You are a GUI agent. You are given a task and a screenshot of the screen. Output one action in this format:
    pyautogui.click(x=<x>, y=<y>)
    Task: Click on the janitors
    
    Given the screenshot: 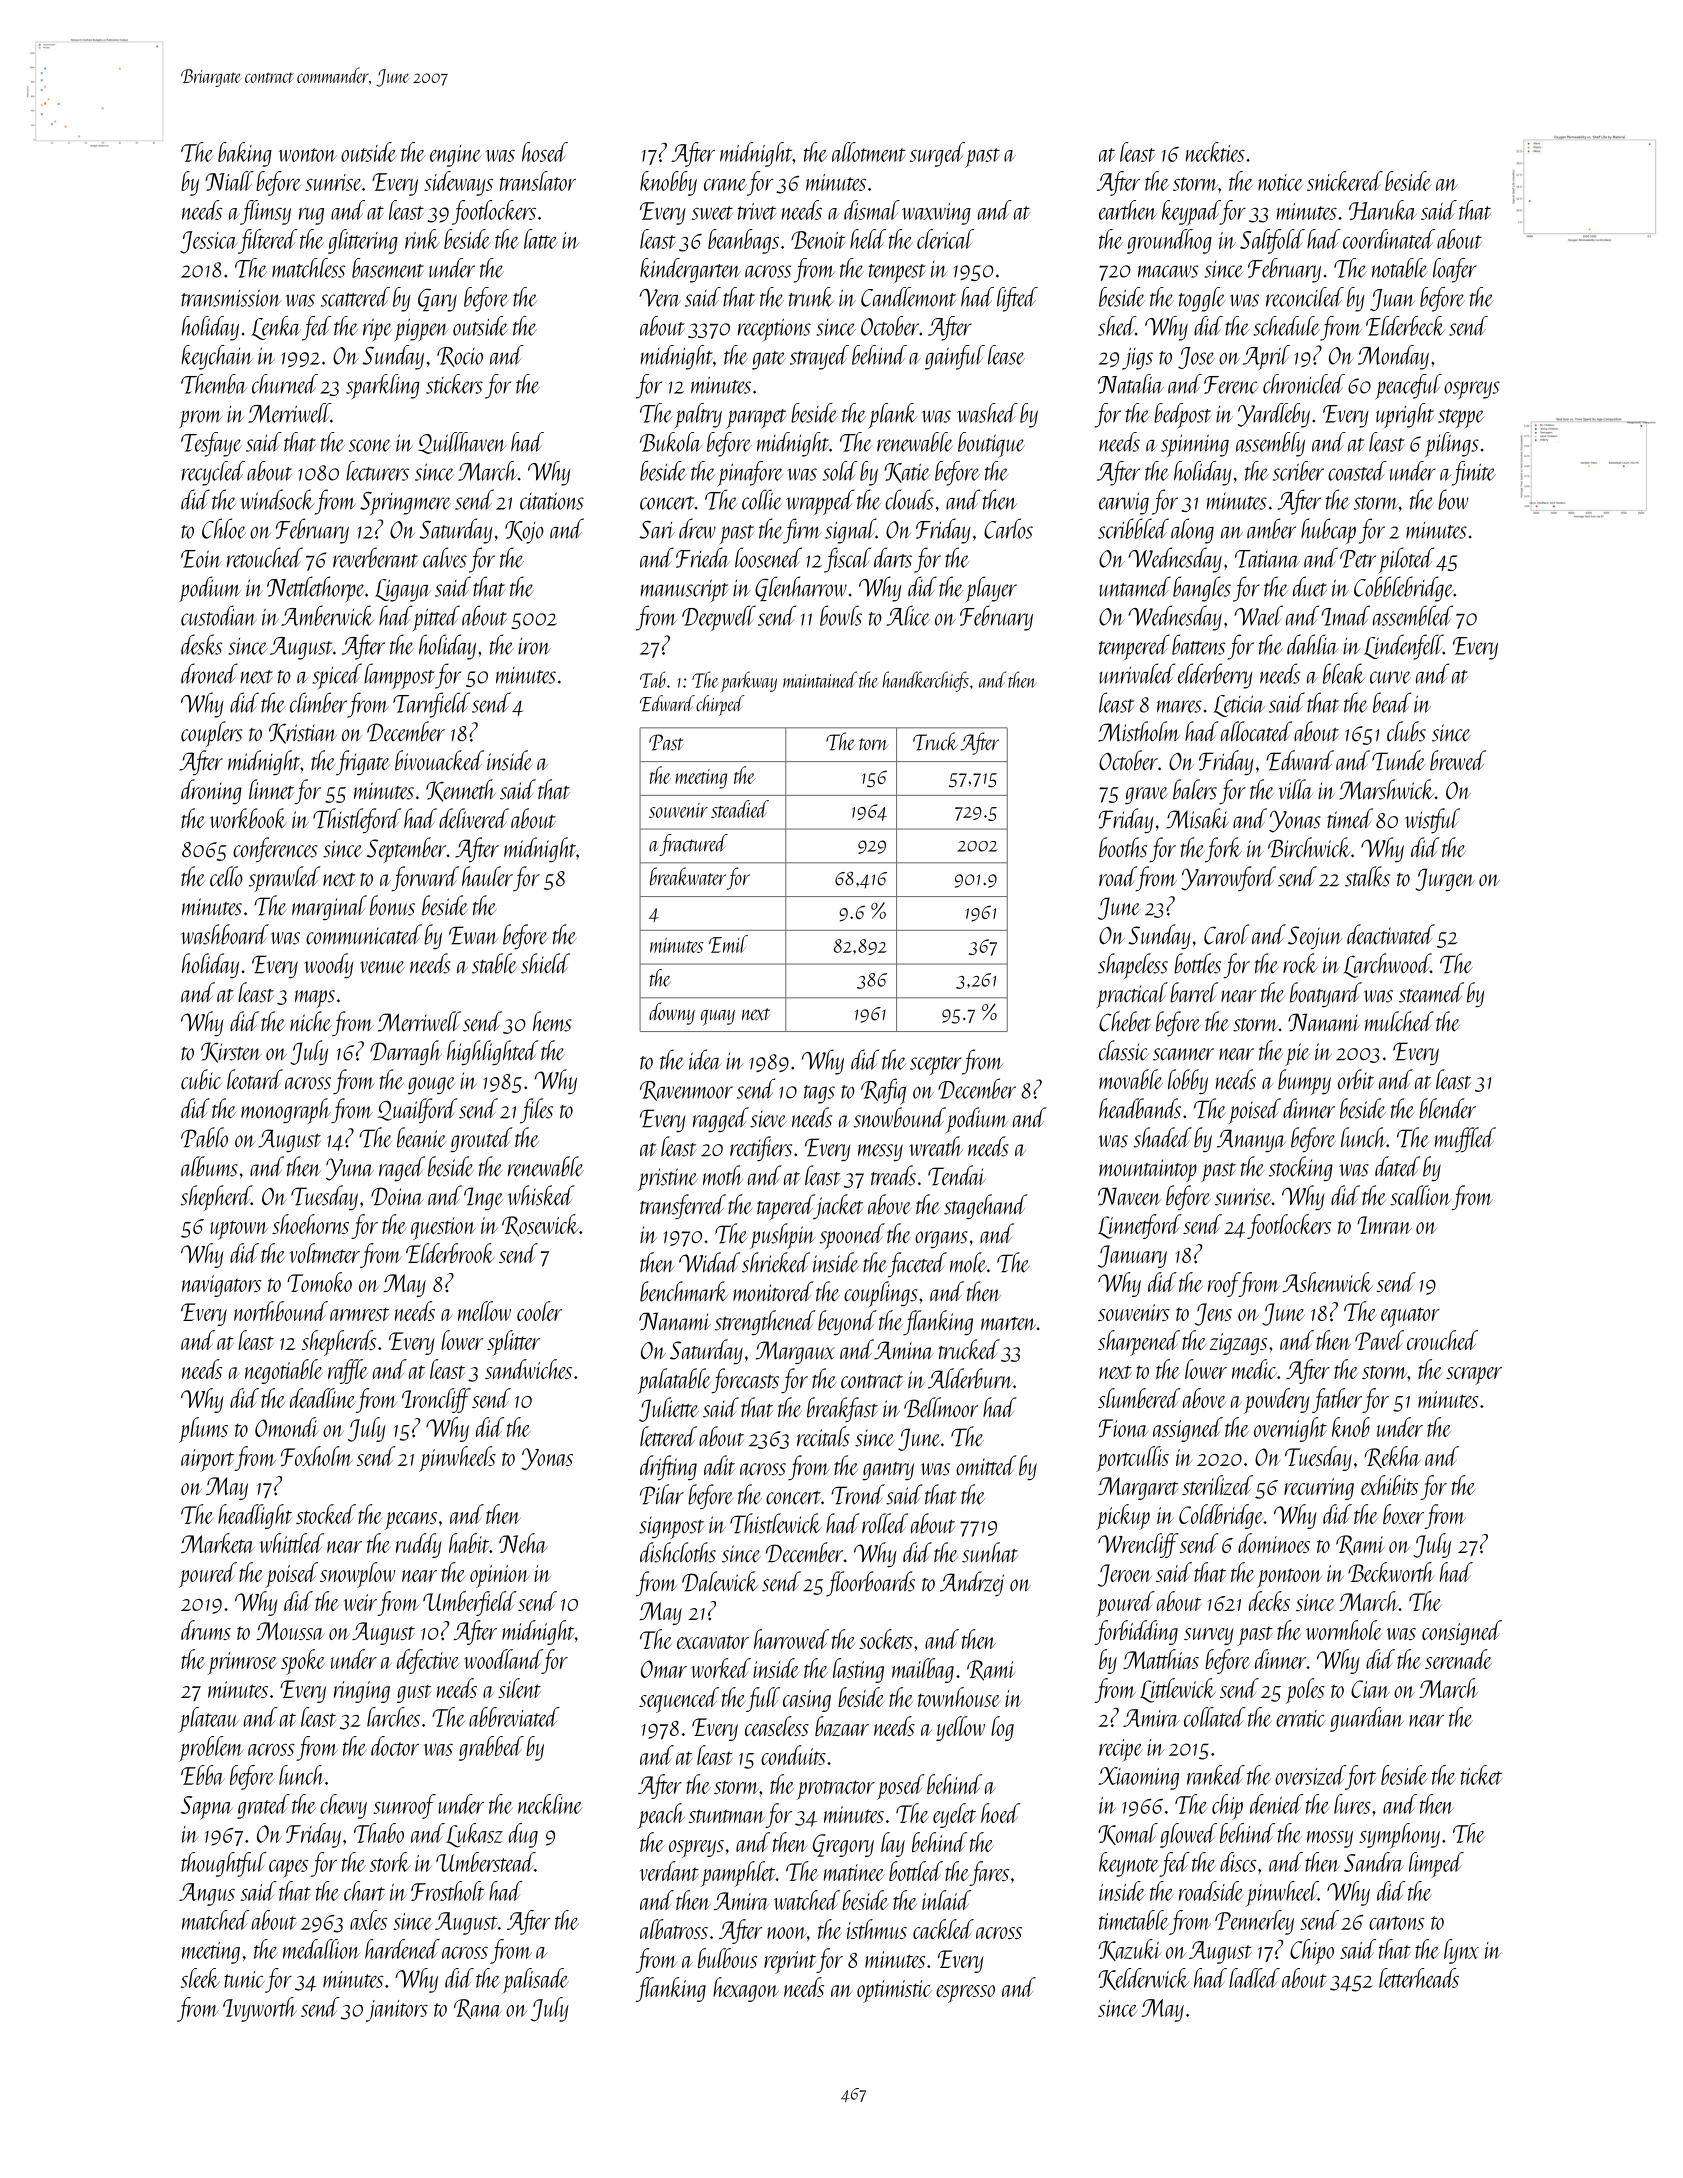 What is the action you would take?
    pyautogui.click(x=397, y=2011)
